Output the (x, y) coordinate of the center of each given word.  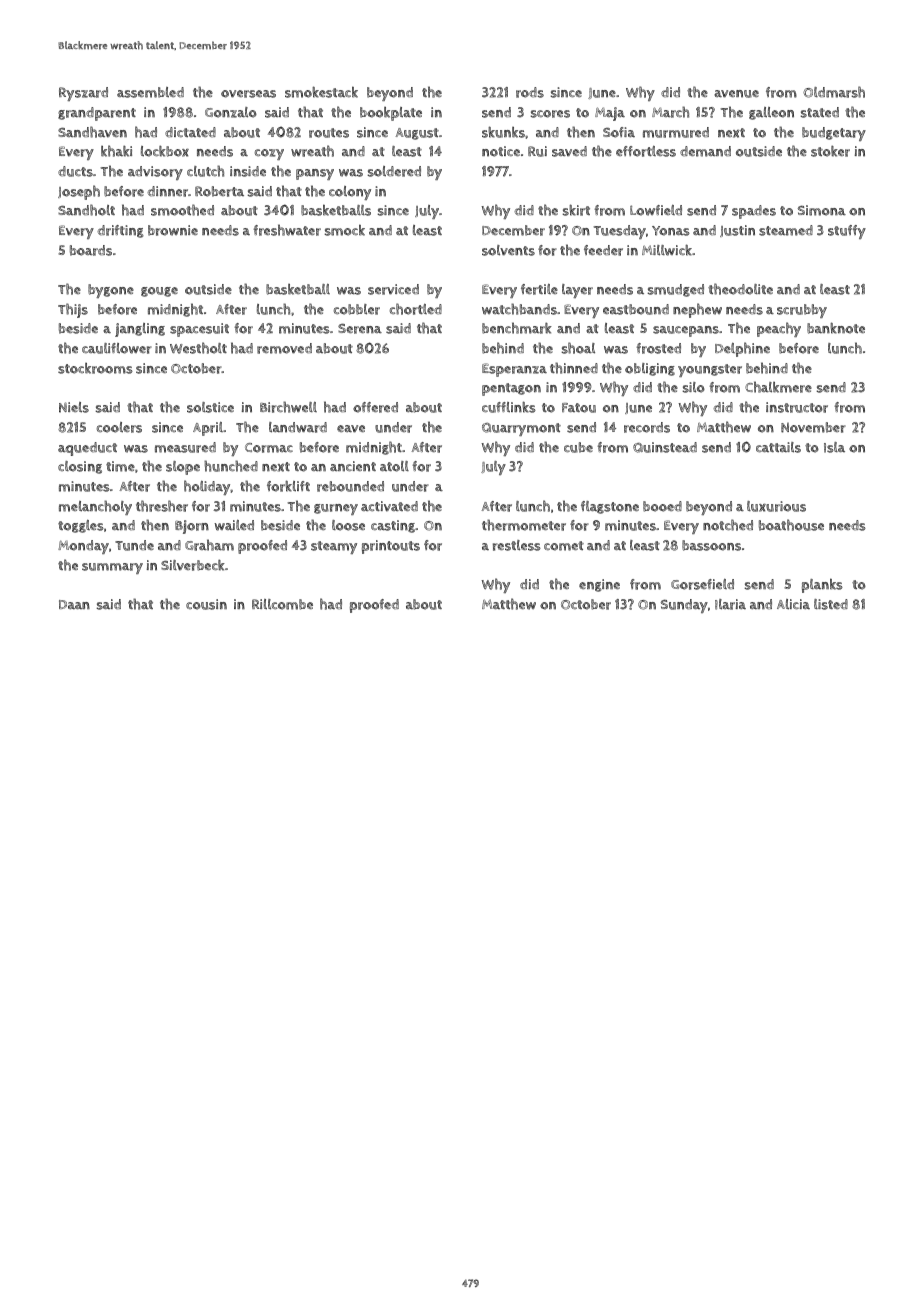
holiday (207, 487)
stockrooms (95, 368)
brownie (173, 230)
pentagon (511, 389)
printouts (391, 547)
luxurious (776, 506)
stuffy (847, 232)
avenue (736, 94)
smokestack (321, 92)
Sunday (684, 606)
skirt (576, 210)
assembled (150, 92)
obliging (650, 369)
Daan (74, 605)
